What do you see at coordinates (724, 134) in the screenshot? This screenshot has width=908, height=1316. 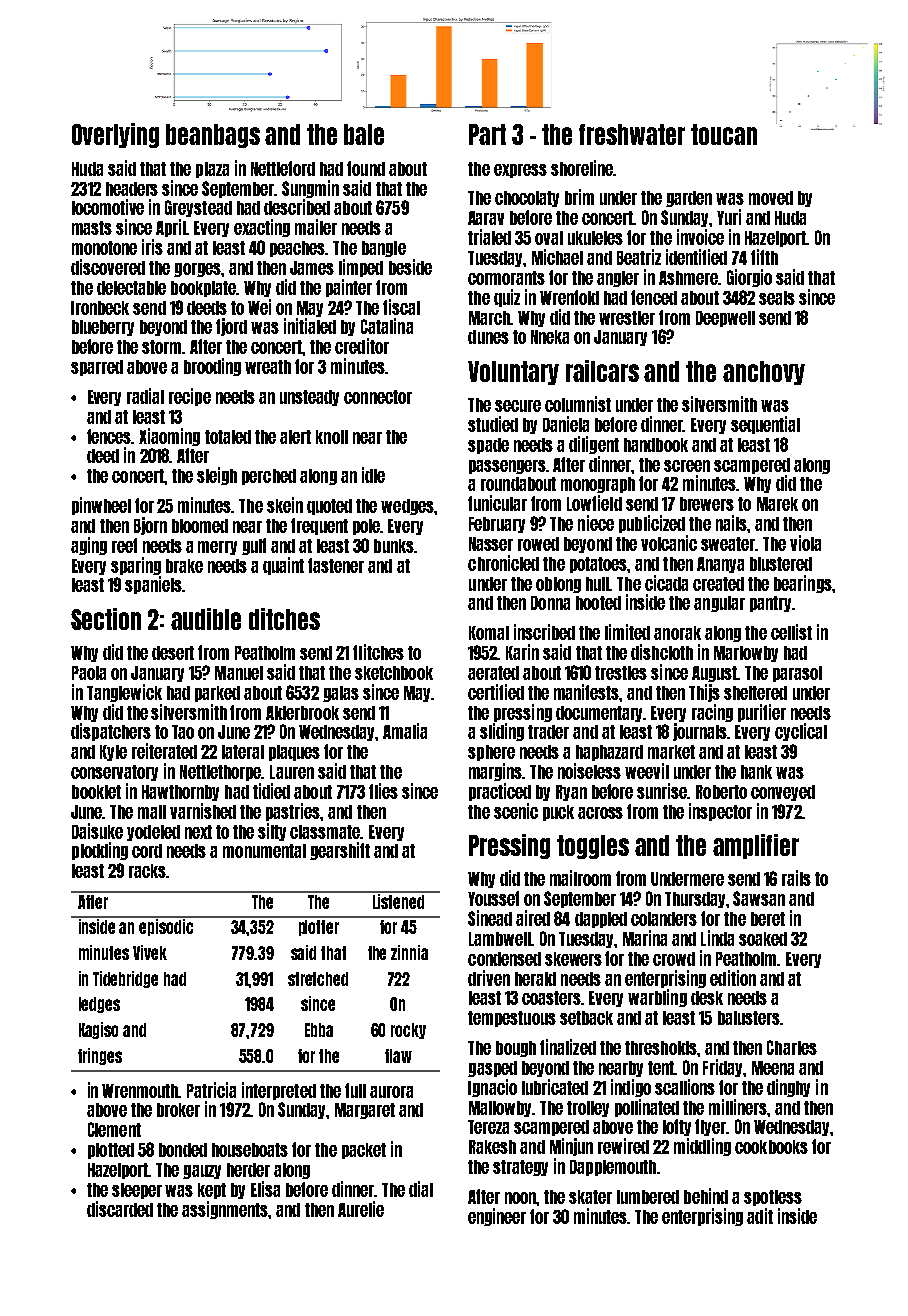 I see `toucan` at bounding box center [724, 134].
